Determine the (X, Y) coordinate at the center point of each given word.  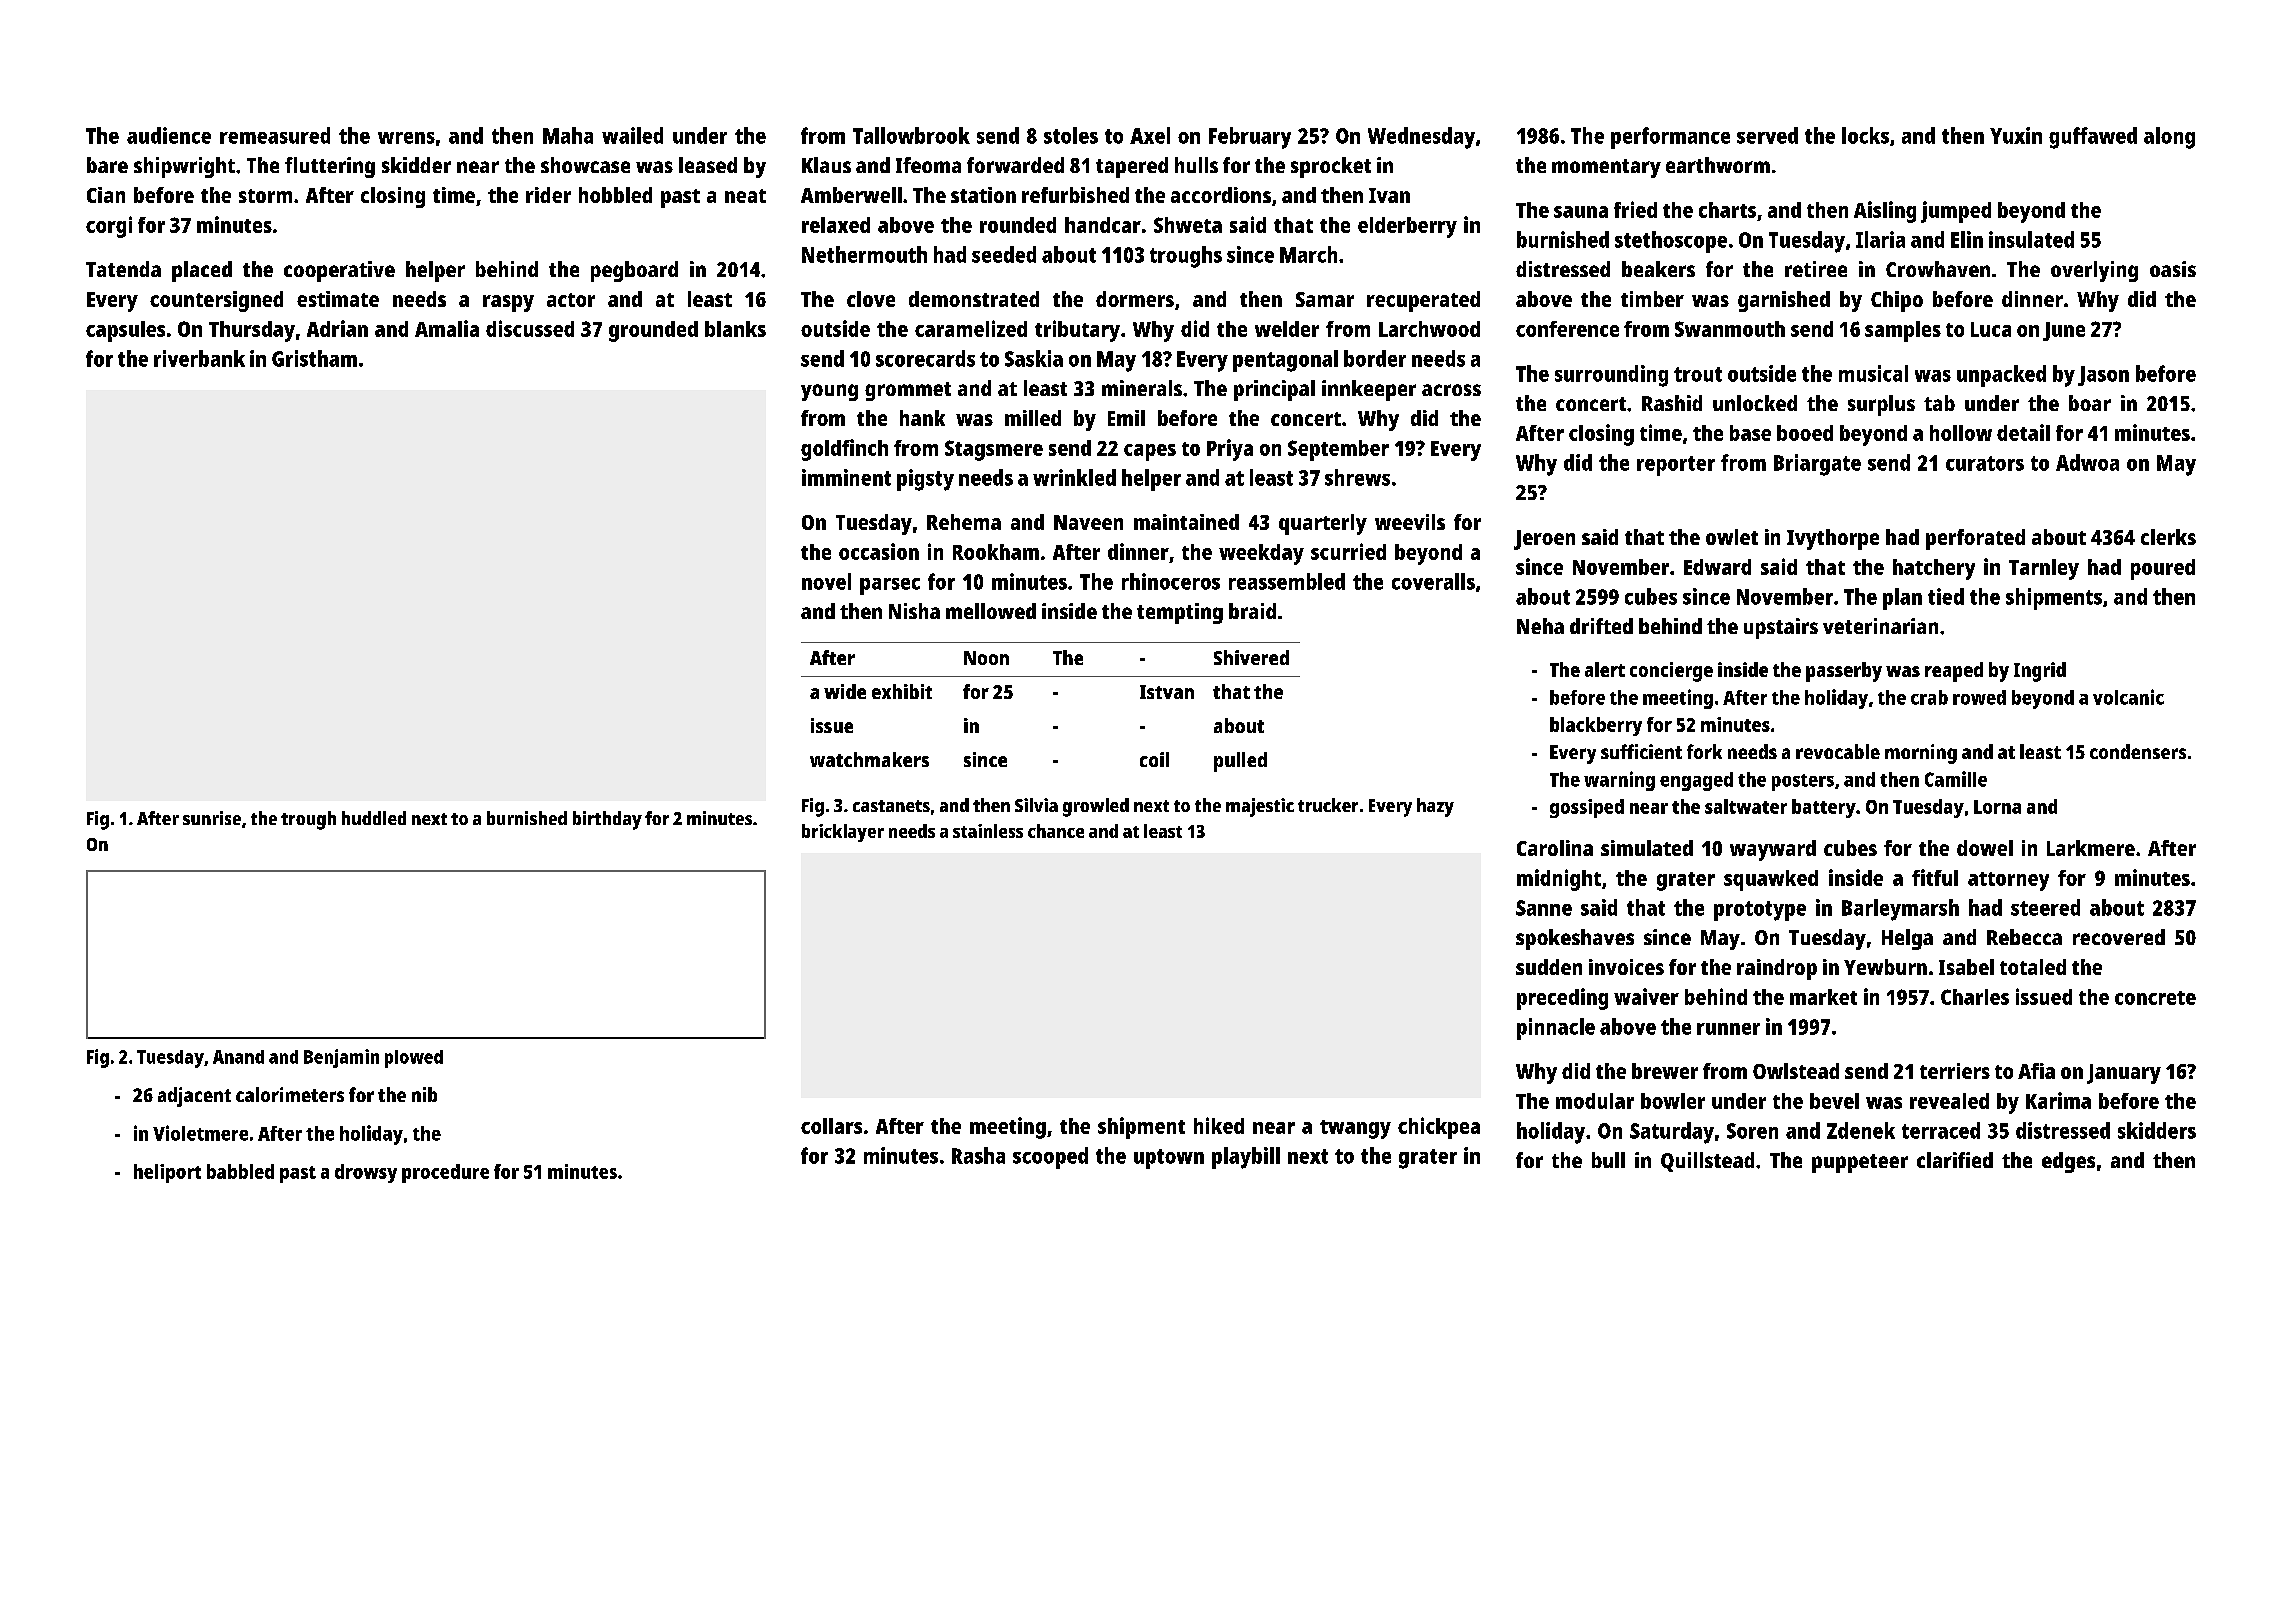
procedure (445, 1173)
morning (1921, 754)
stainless (988, 831)
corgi (109, 227)
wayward (1773, 850)
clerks (2168, 537)
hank (922, 418)
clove (871, 299)
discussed (530, 328)
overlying (2094, 271)
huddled (374, 818)
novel (826, 581)
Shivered (1251, 657)
